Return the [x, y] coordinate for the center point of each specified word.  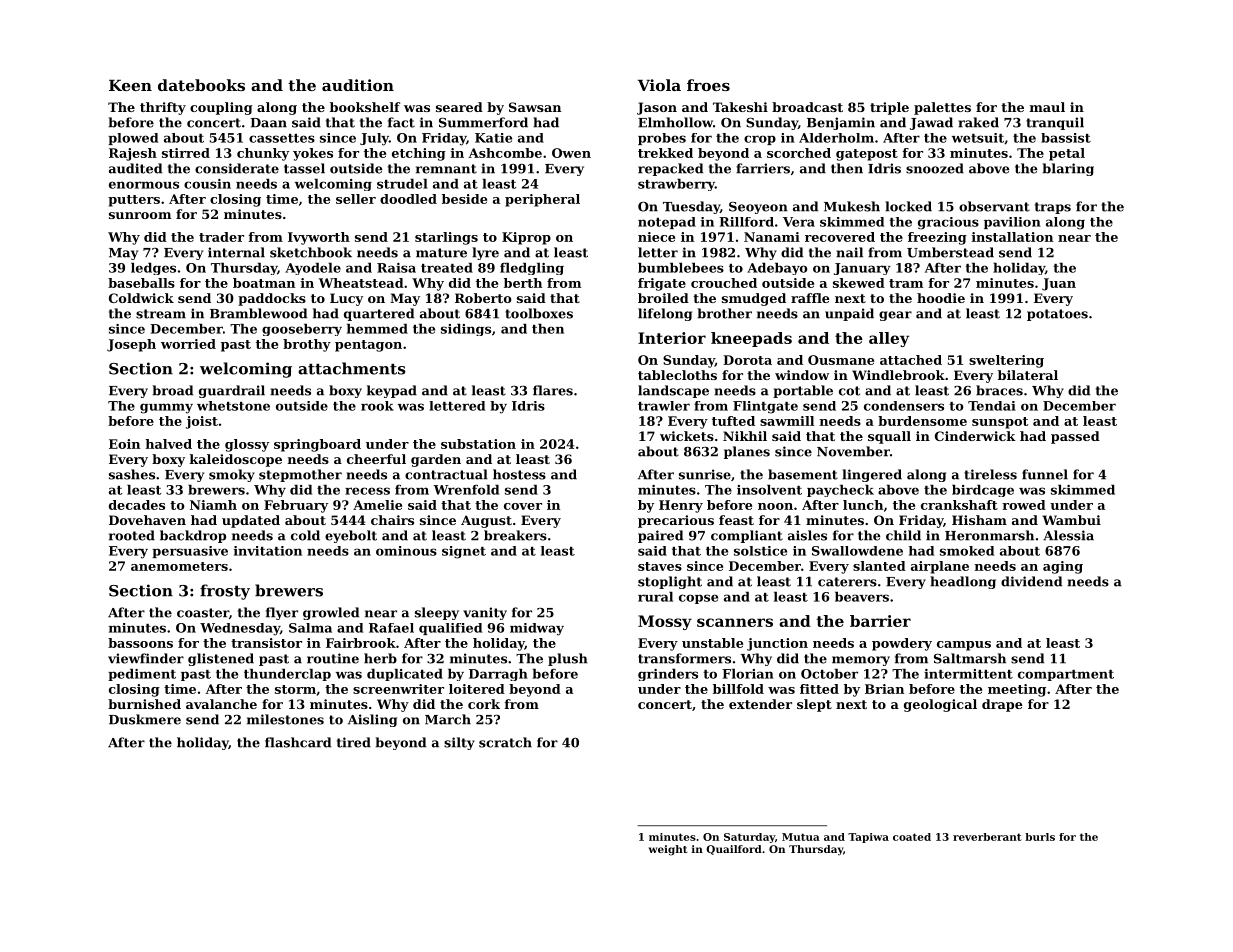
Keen [130, 85]
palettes [942, 108]
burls [1040, 837]
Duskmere [145, 719]
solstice [760, 551]
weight [668, 850]
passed [1075, 437]
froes [708, 85]
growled [331, 613]
